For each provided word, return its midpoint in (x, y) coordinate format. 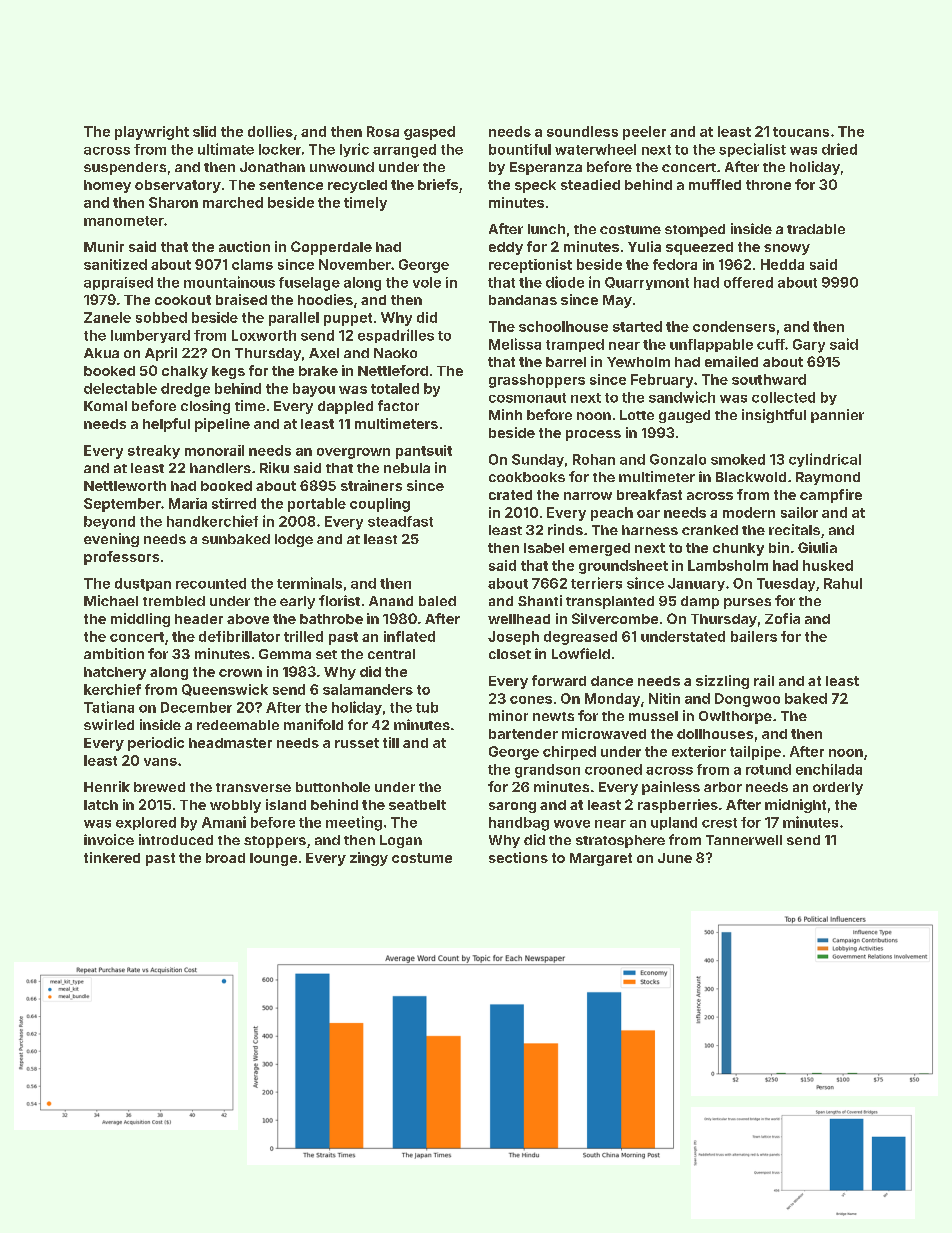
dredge (185, 390)
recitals (794, 529)
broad (225, 858)
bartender (523, 734)
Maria (188, 503)
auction (244, 246)
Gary (809, 346)
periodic (156, 744)
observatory (178, 186)
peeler (644, 133)
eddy (506, 248)
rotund (768, 769)
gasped (429, 133)
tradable (816, 229)
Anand (391, 601)
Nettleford (393, 370)
